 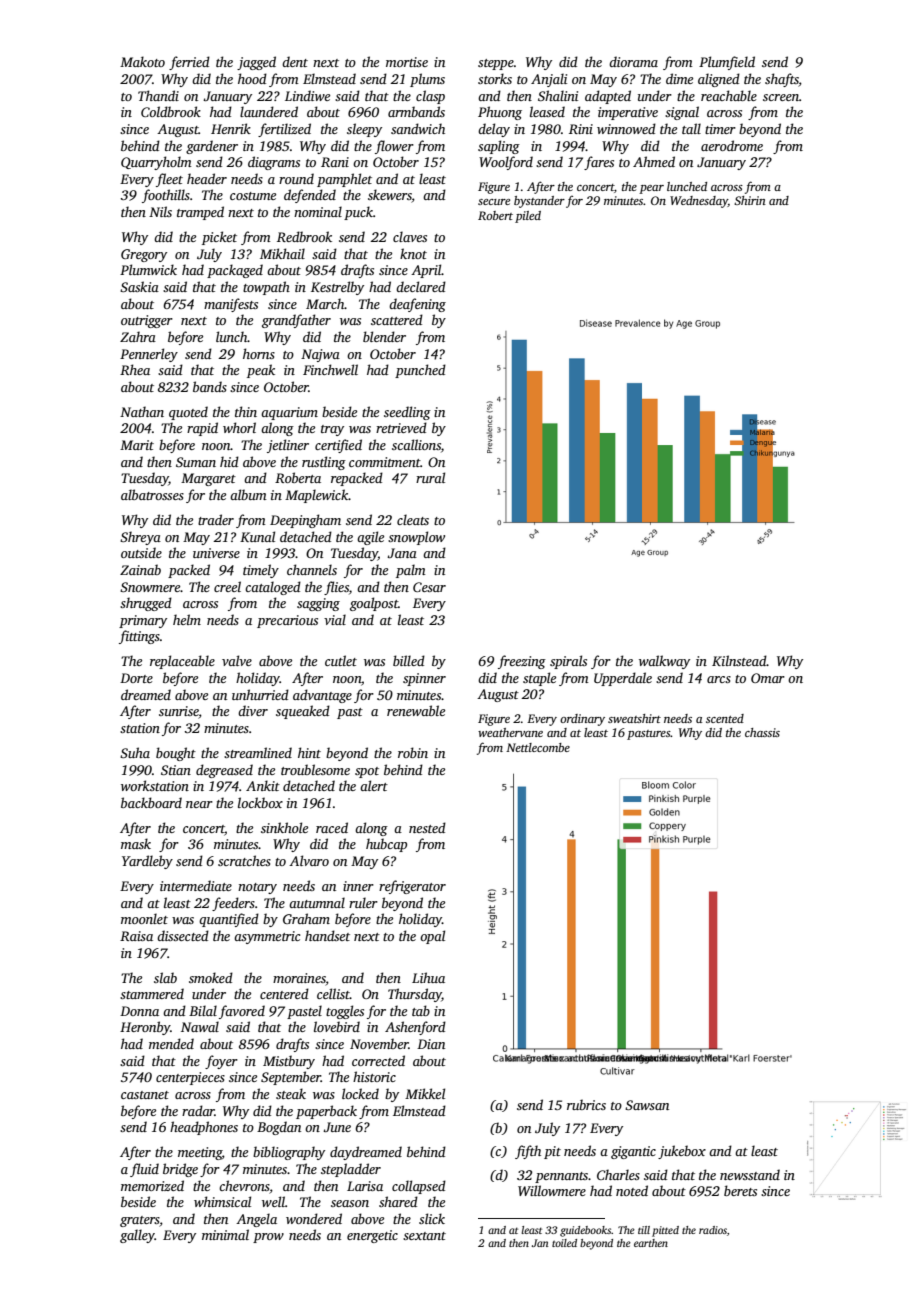 I want to click on tray, so click(x=332, y=430).
